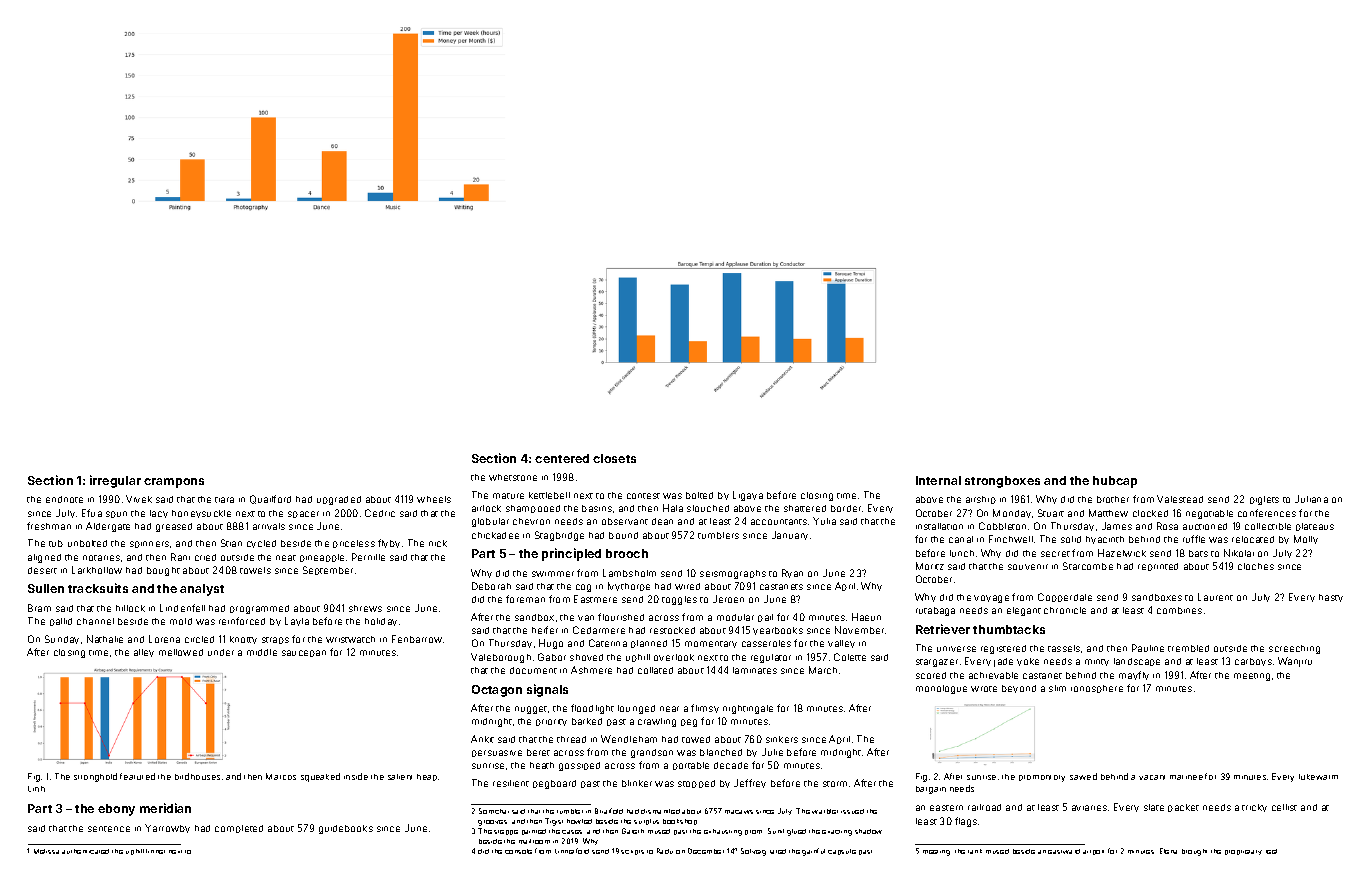 This screenshot has height=887, width=1372. I want to click on beyond, so click(1019, 689).
